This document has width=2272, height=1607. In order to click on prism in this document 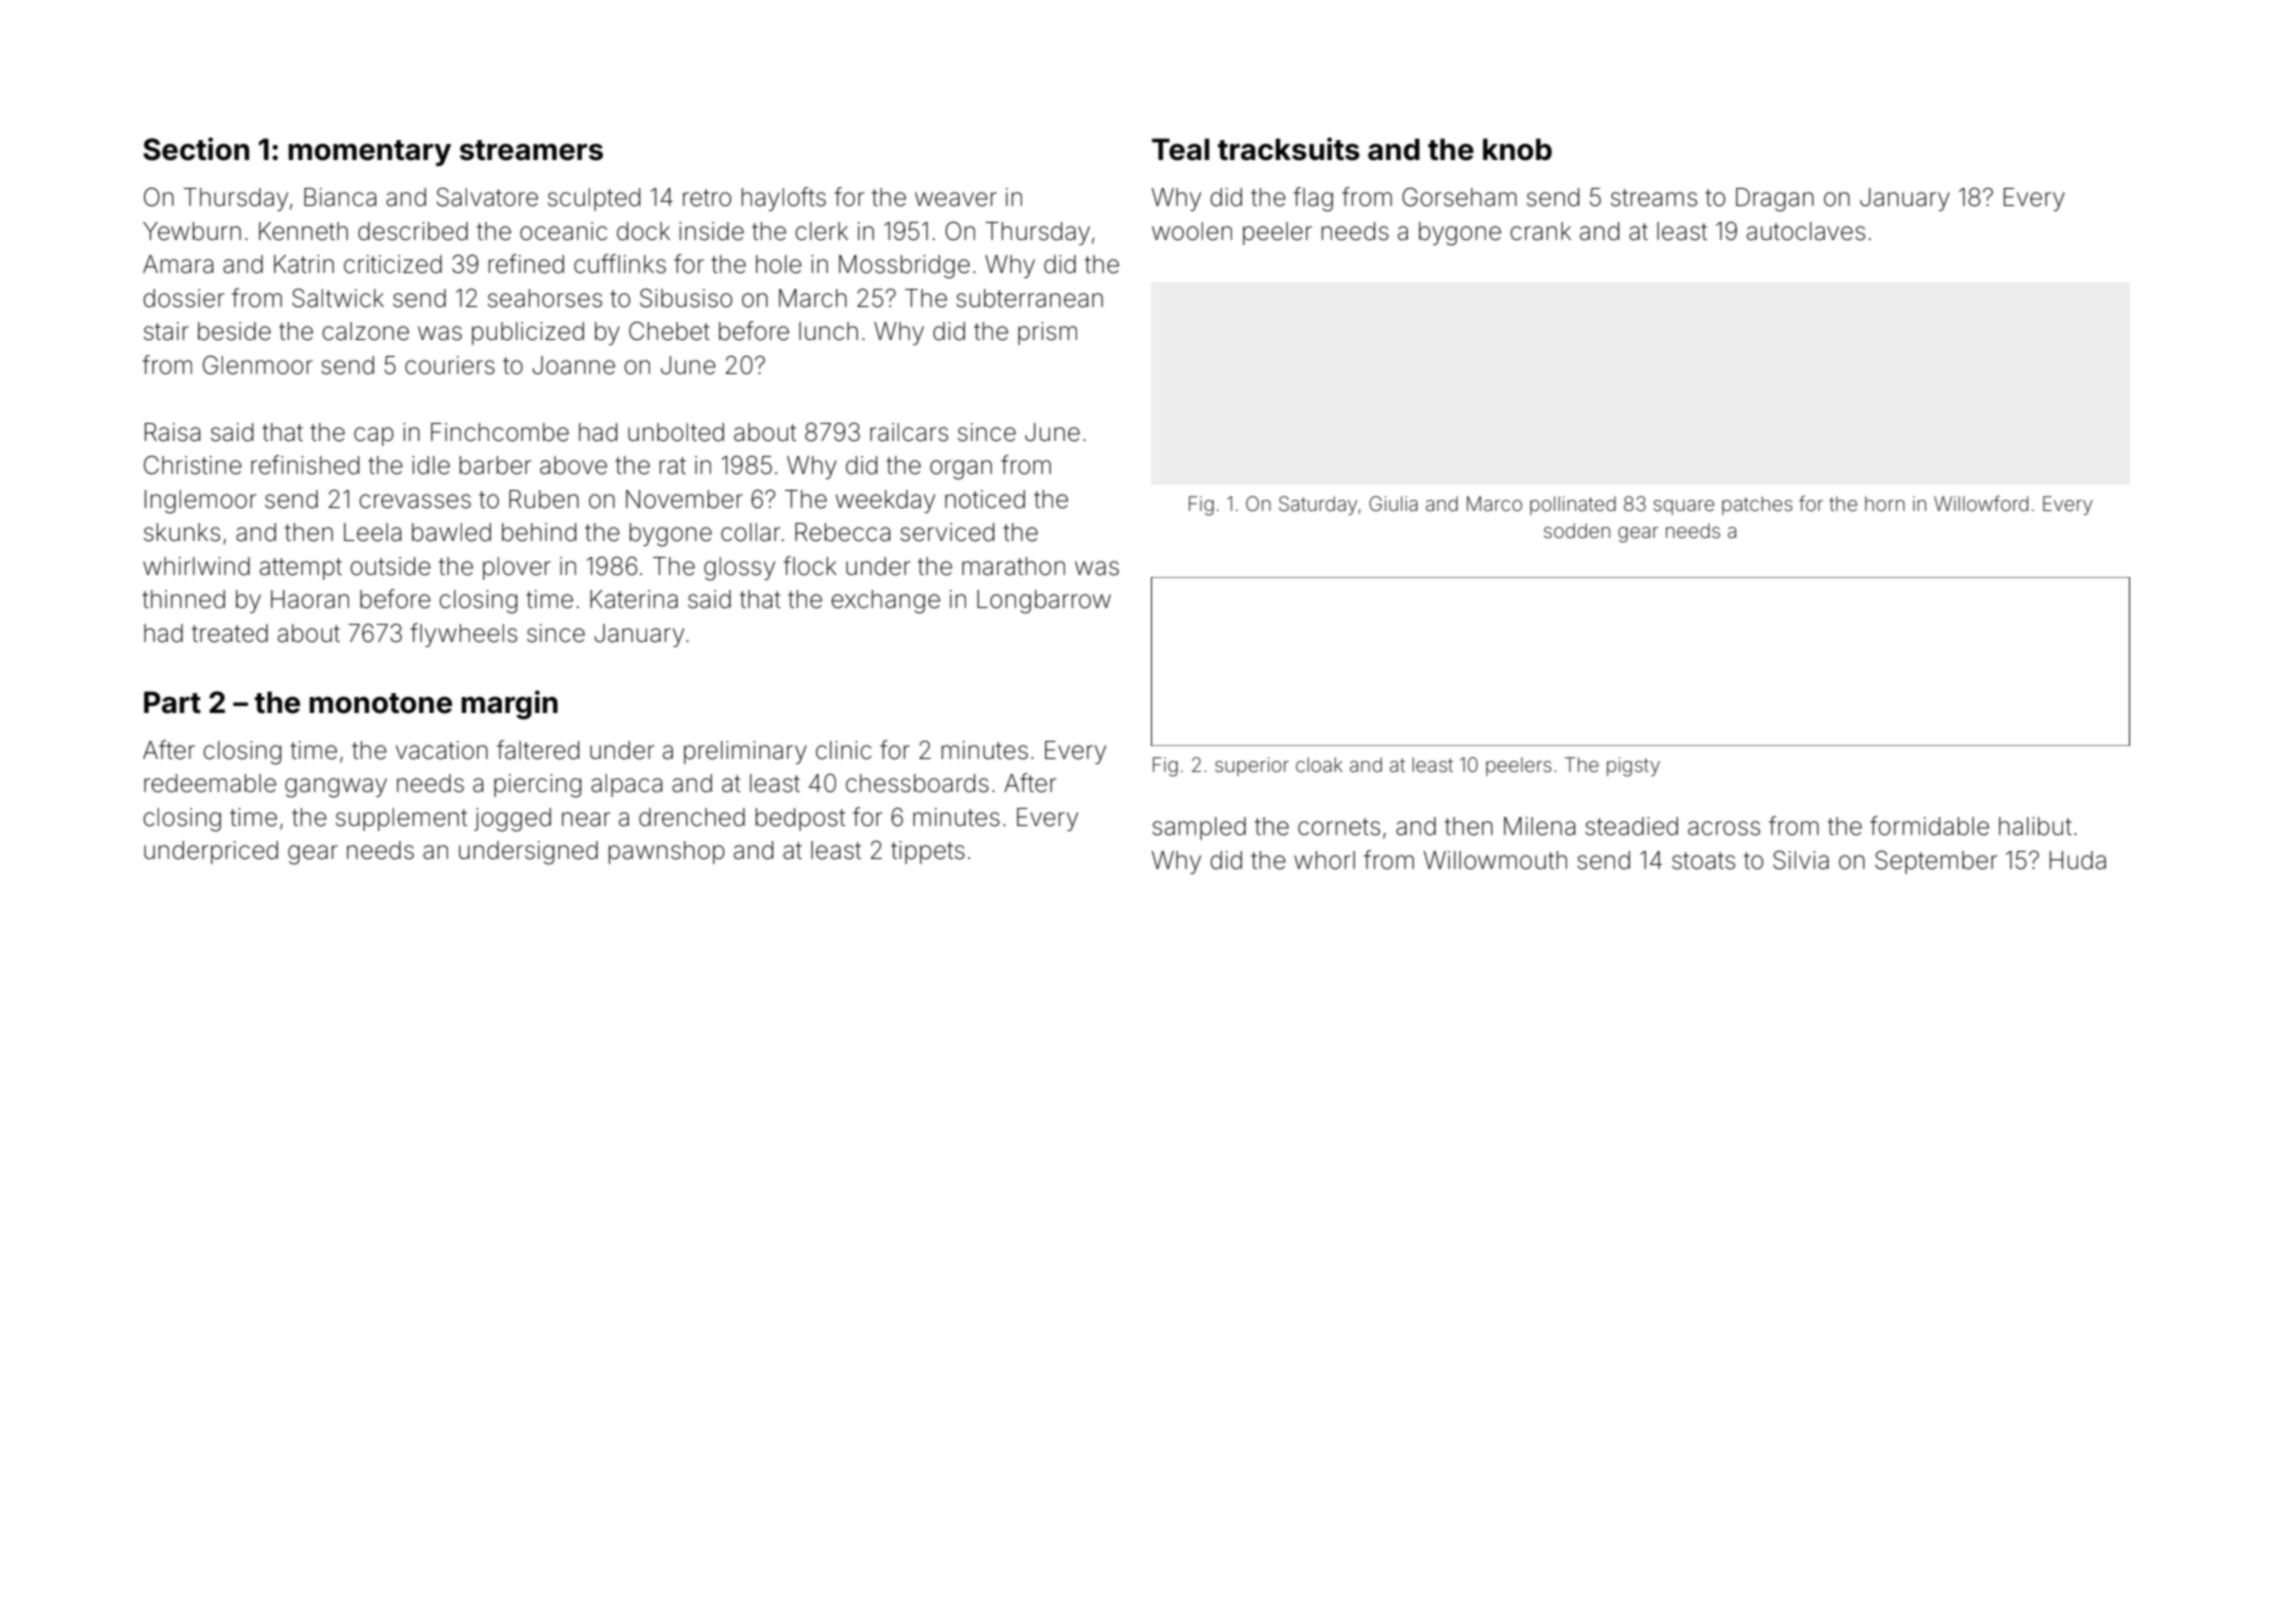, I will do `click(1047, 333)`.
